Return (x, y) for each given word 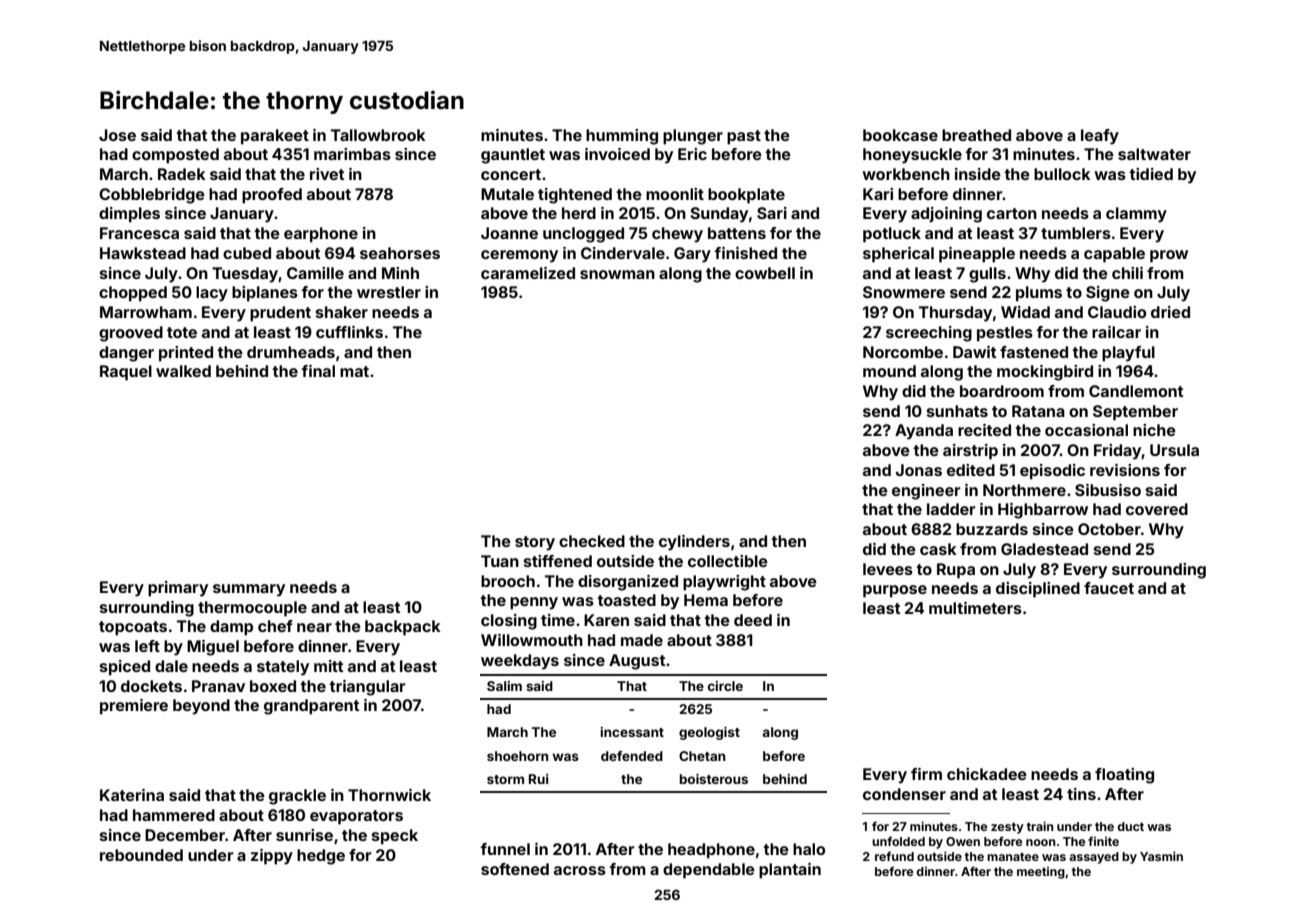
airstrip (970, 452)
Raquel (126, 373)
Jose (117, 135)
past (744, 137)
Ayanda (924, 432)
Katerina (132, 795)
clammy (1136, 215)
